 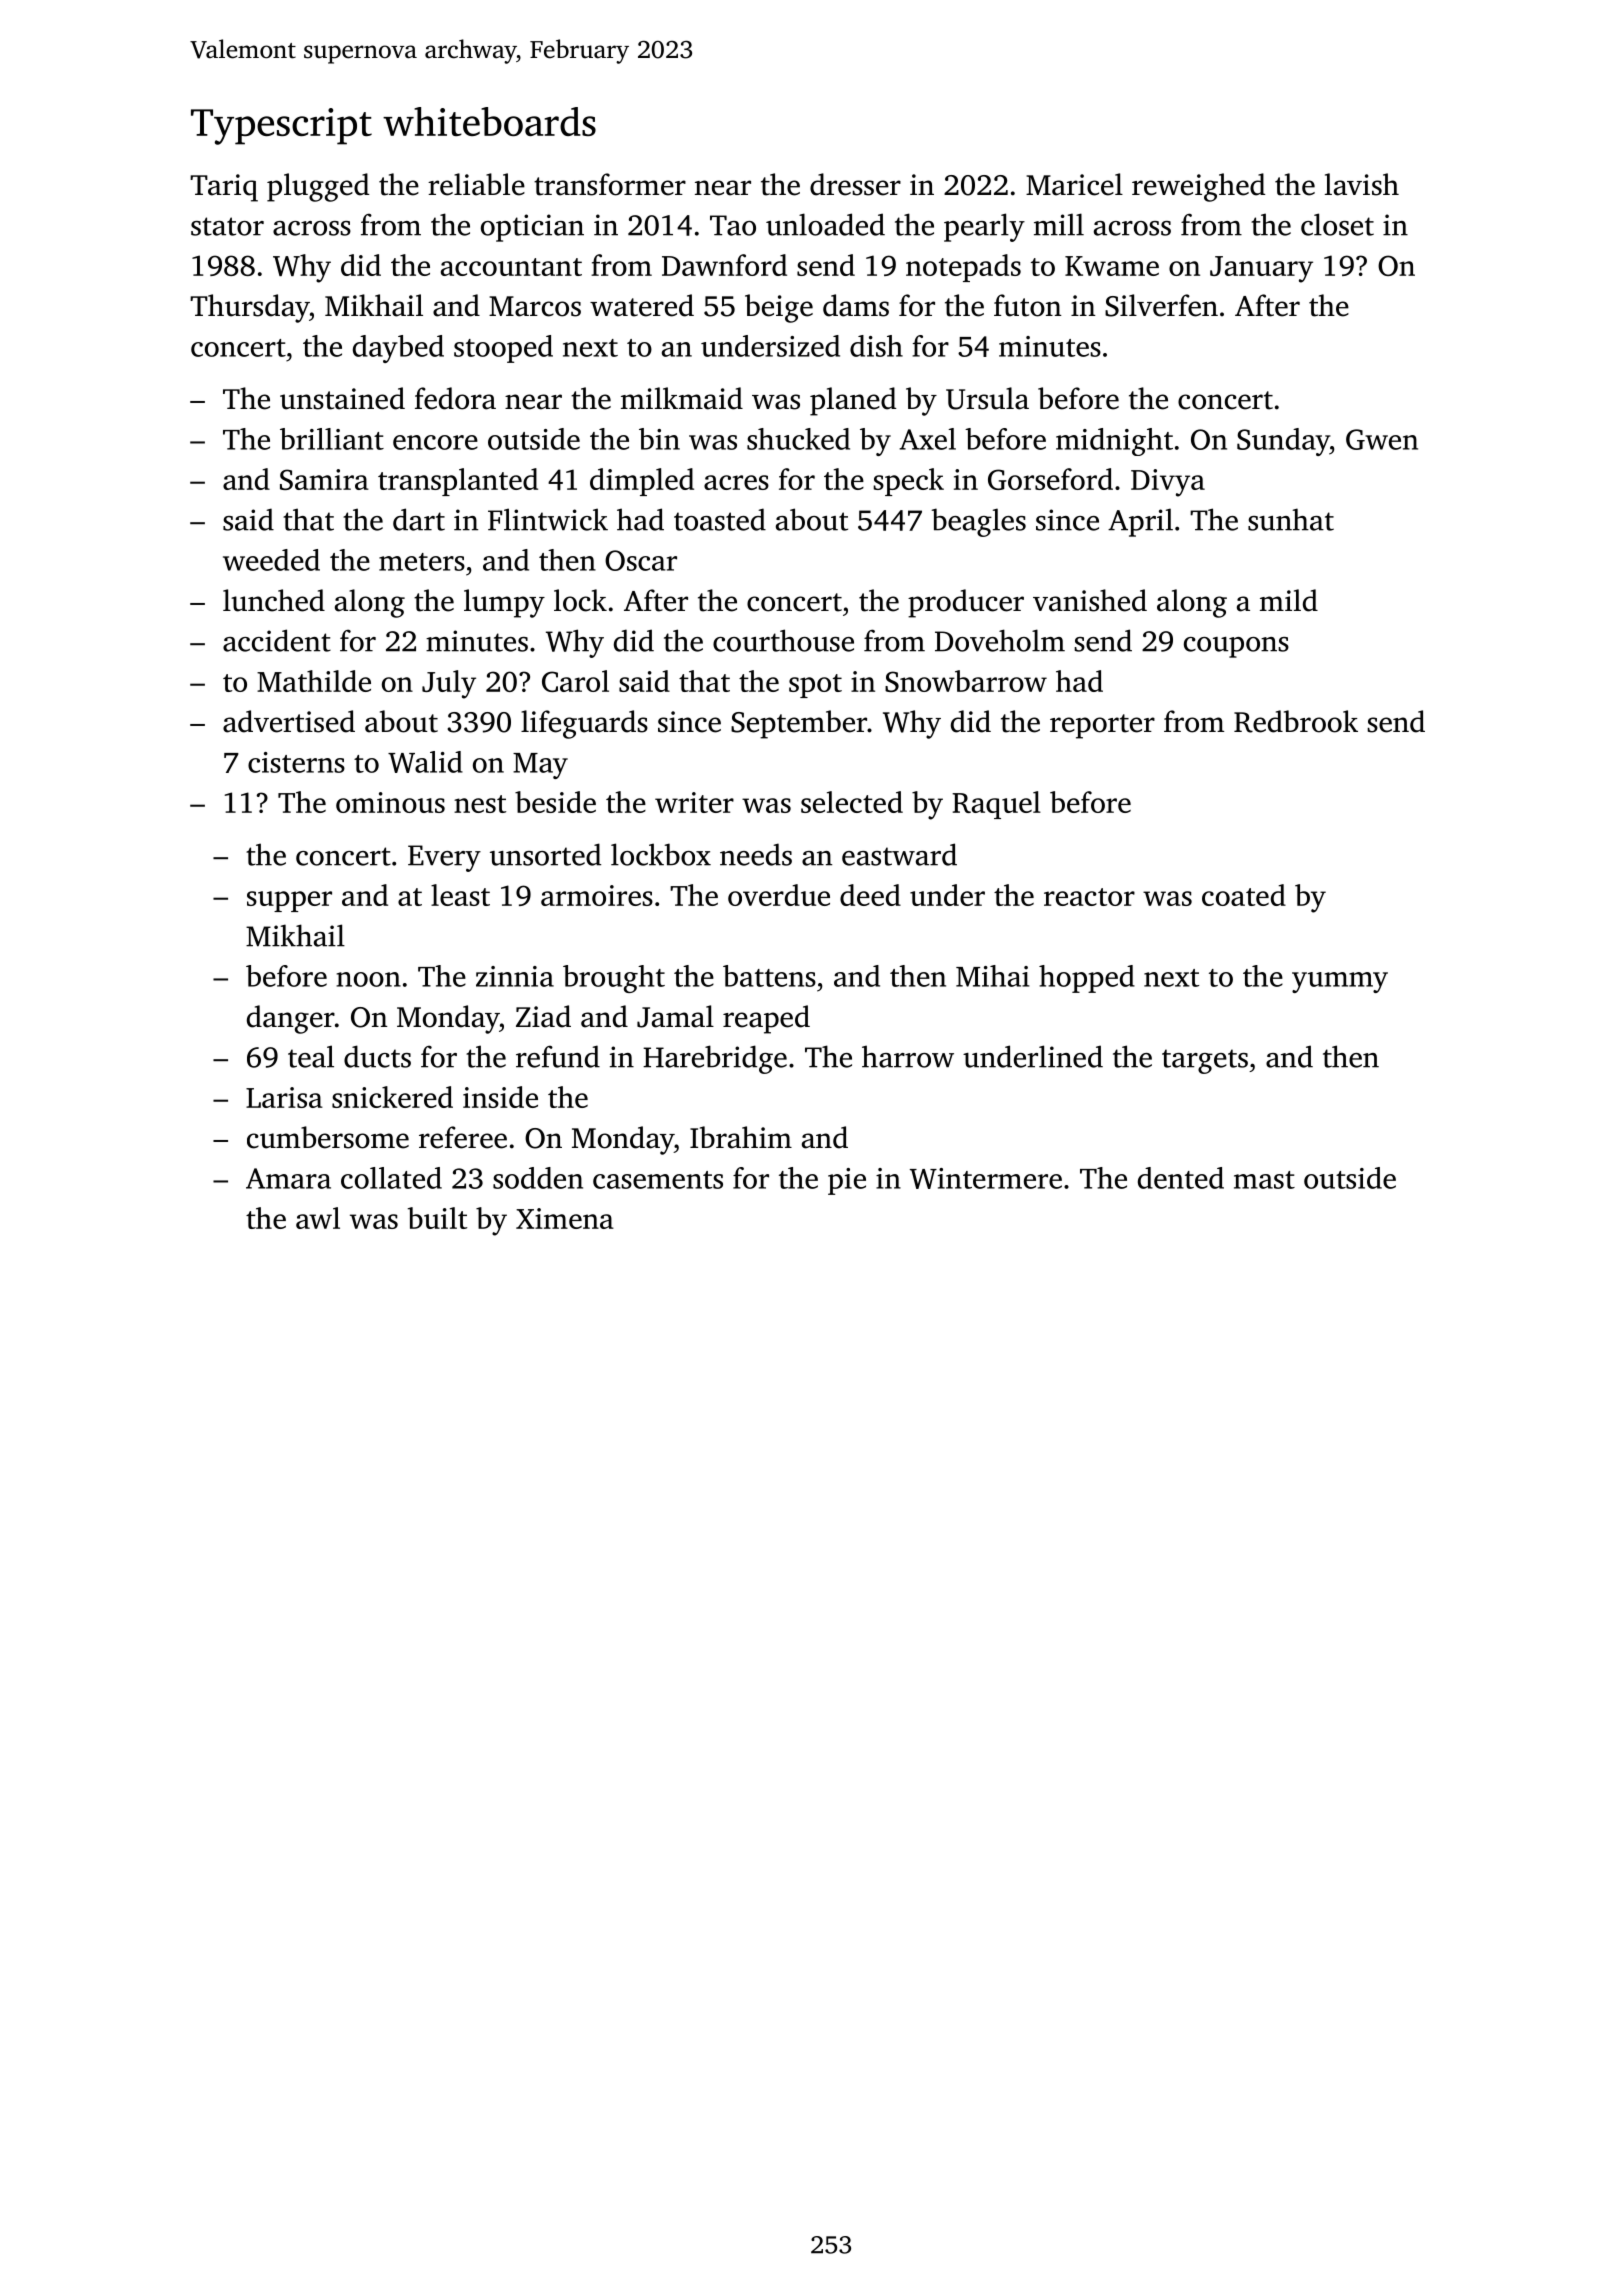 What do you see at coordinates (1205, 1061) in the page?
I see `targets` at bounding box center [1205, 1061].
